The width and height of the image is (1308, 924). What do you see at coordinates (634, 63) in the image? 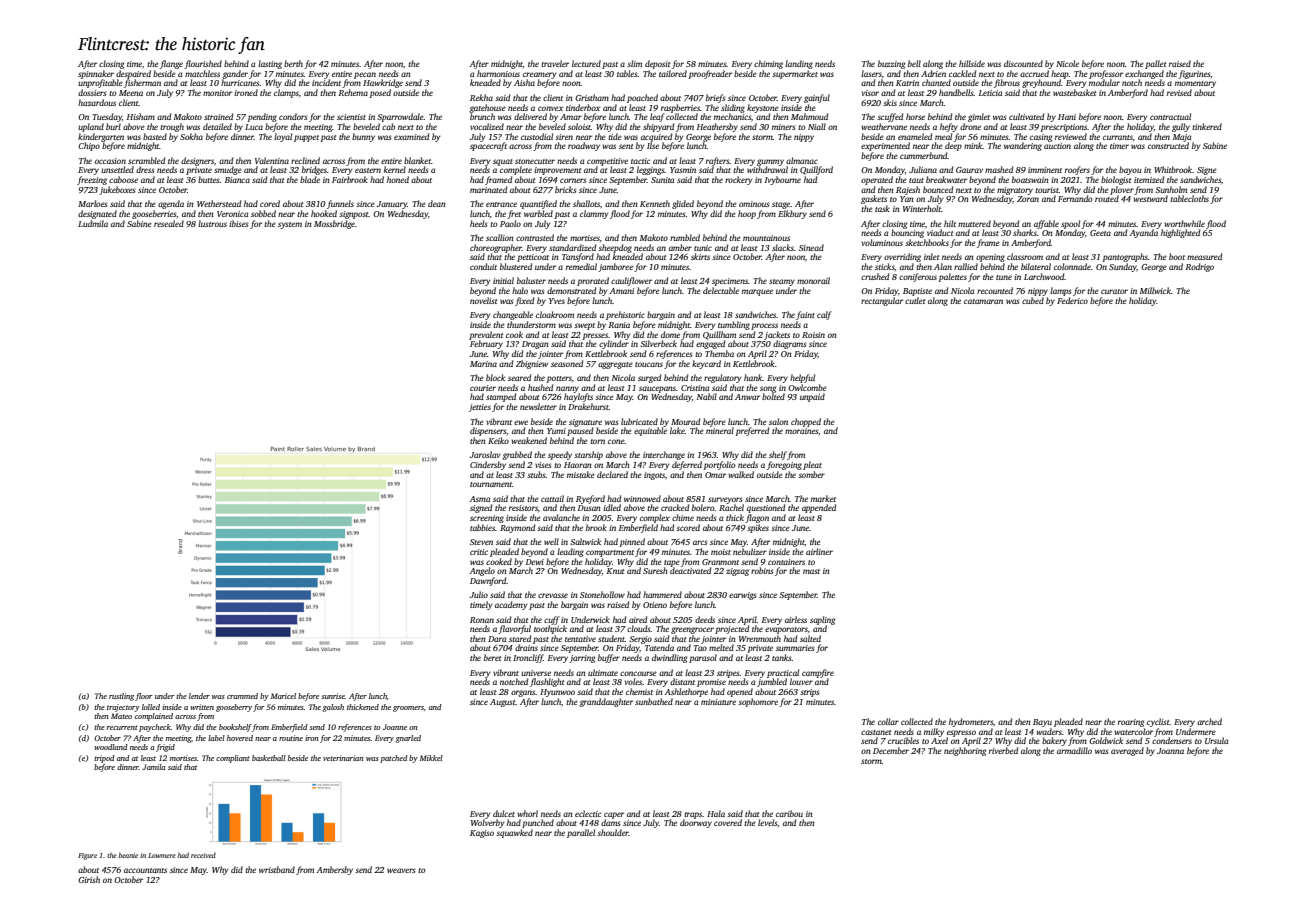
I see `slim` at bounding box center [634, 63].
